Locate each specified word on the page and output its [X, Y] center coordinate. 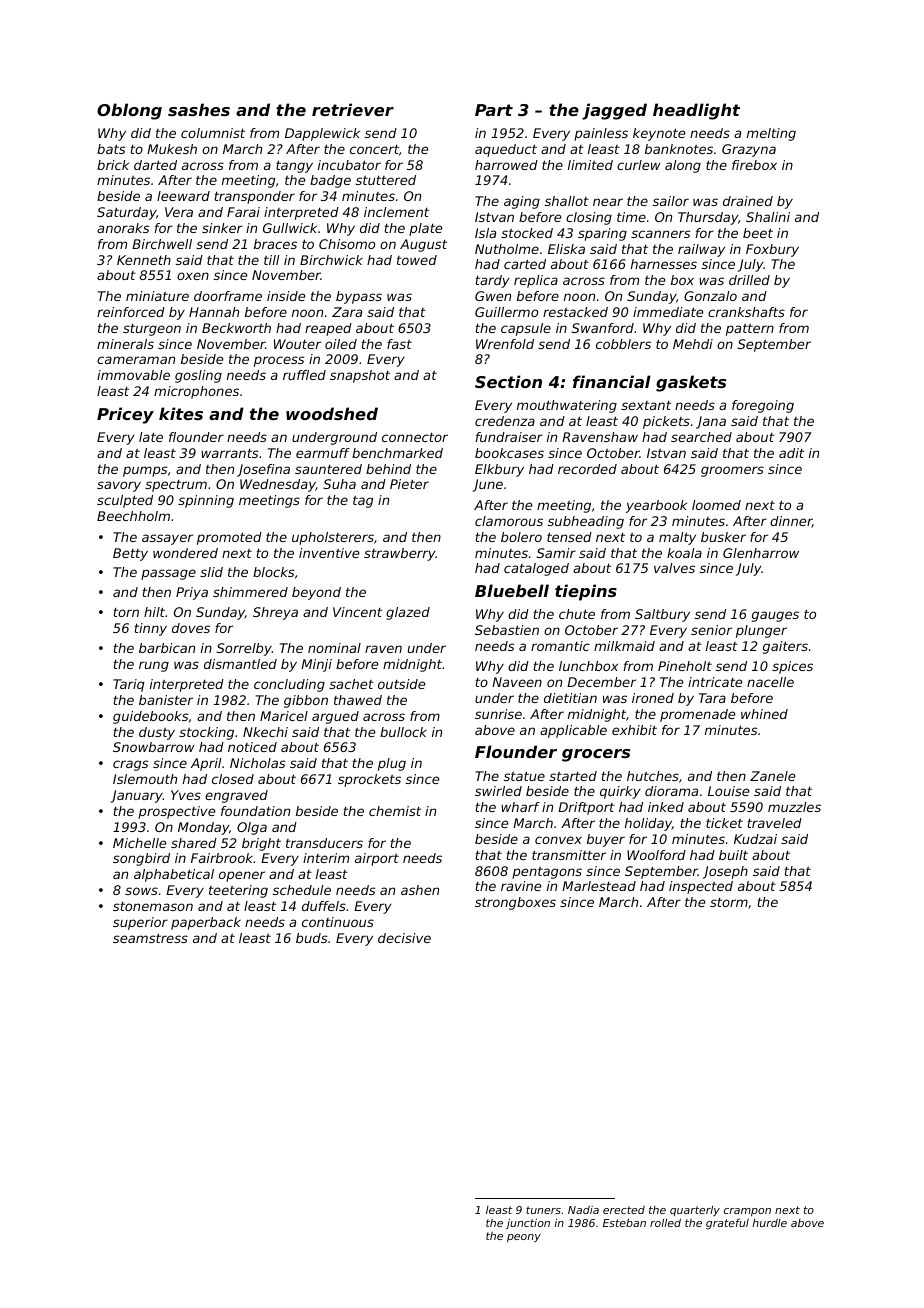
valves [674, 568]
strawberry [400, 554]
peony [524, 1238]
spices [792, 667]
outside [402, 684]
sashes [199, 109]
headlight [696, 111]
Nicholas [257, 763]
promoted [229, 538]
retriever [353, 109]
